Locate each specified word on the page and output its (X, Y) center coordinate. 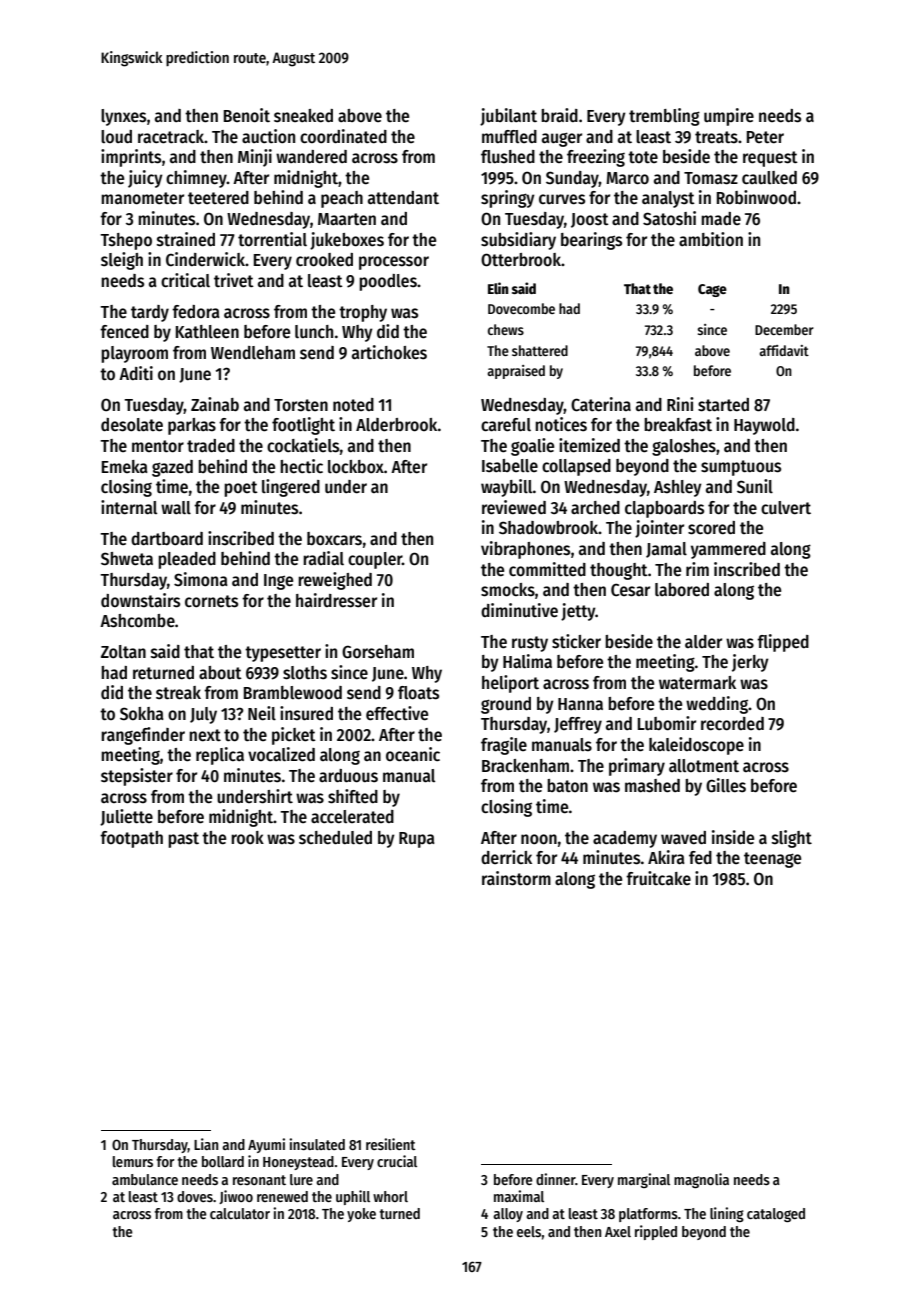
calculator (240, 1213)
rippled (656, 1232)
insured (306, 713)
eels (529, 1231)
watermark (697, 683)
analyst (668, 199)
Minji (255, 158)
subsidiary (518, 241)
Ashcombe (137, 621)
